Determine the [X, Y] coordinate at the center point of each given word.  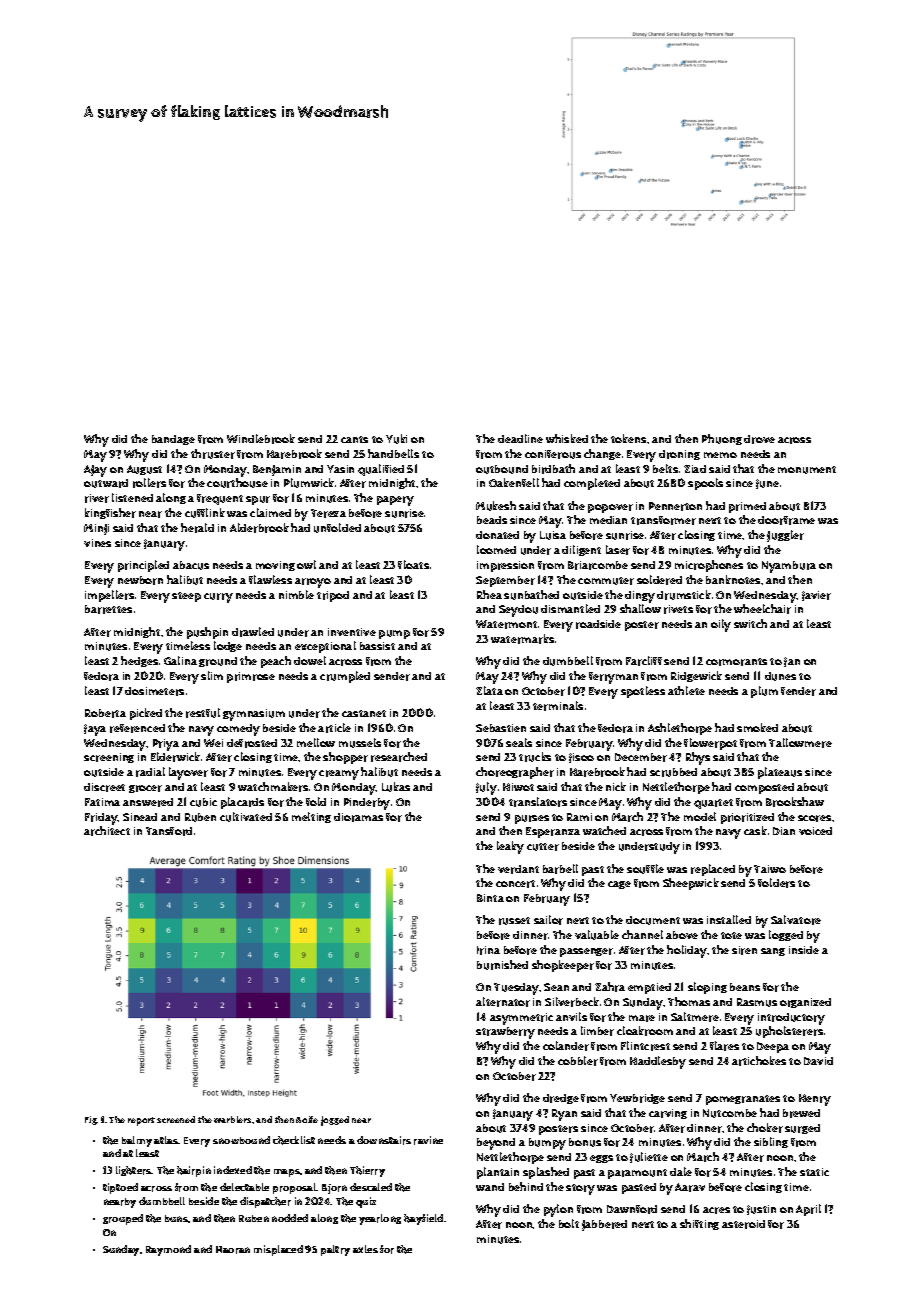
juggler [785, 536]
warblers [232, 1119]
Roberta [105, 713]
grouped [123, 1219]
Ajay [95, 471]
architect [107, 831]
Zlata [489, 690]
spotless [643, 692]
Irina [488, 950]
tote [731, 935]
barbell [560, 869]
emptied [649, 988]
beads [492, 520]
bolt [569, 1223]
